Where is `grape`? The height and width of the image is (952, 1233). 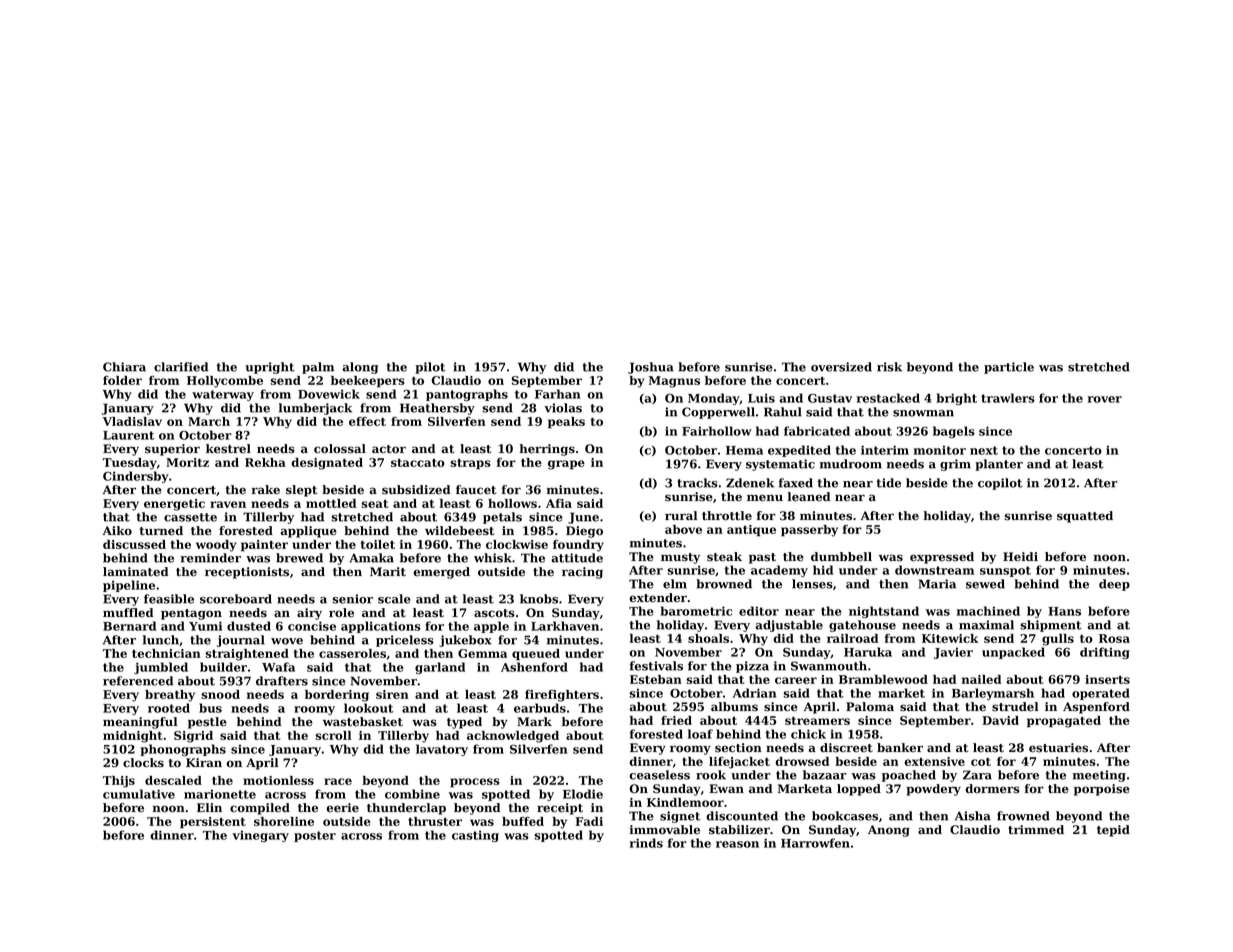
grape is located at coordinates (566, 465).
